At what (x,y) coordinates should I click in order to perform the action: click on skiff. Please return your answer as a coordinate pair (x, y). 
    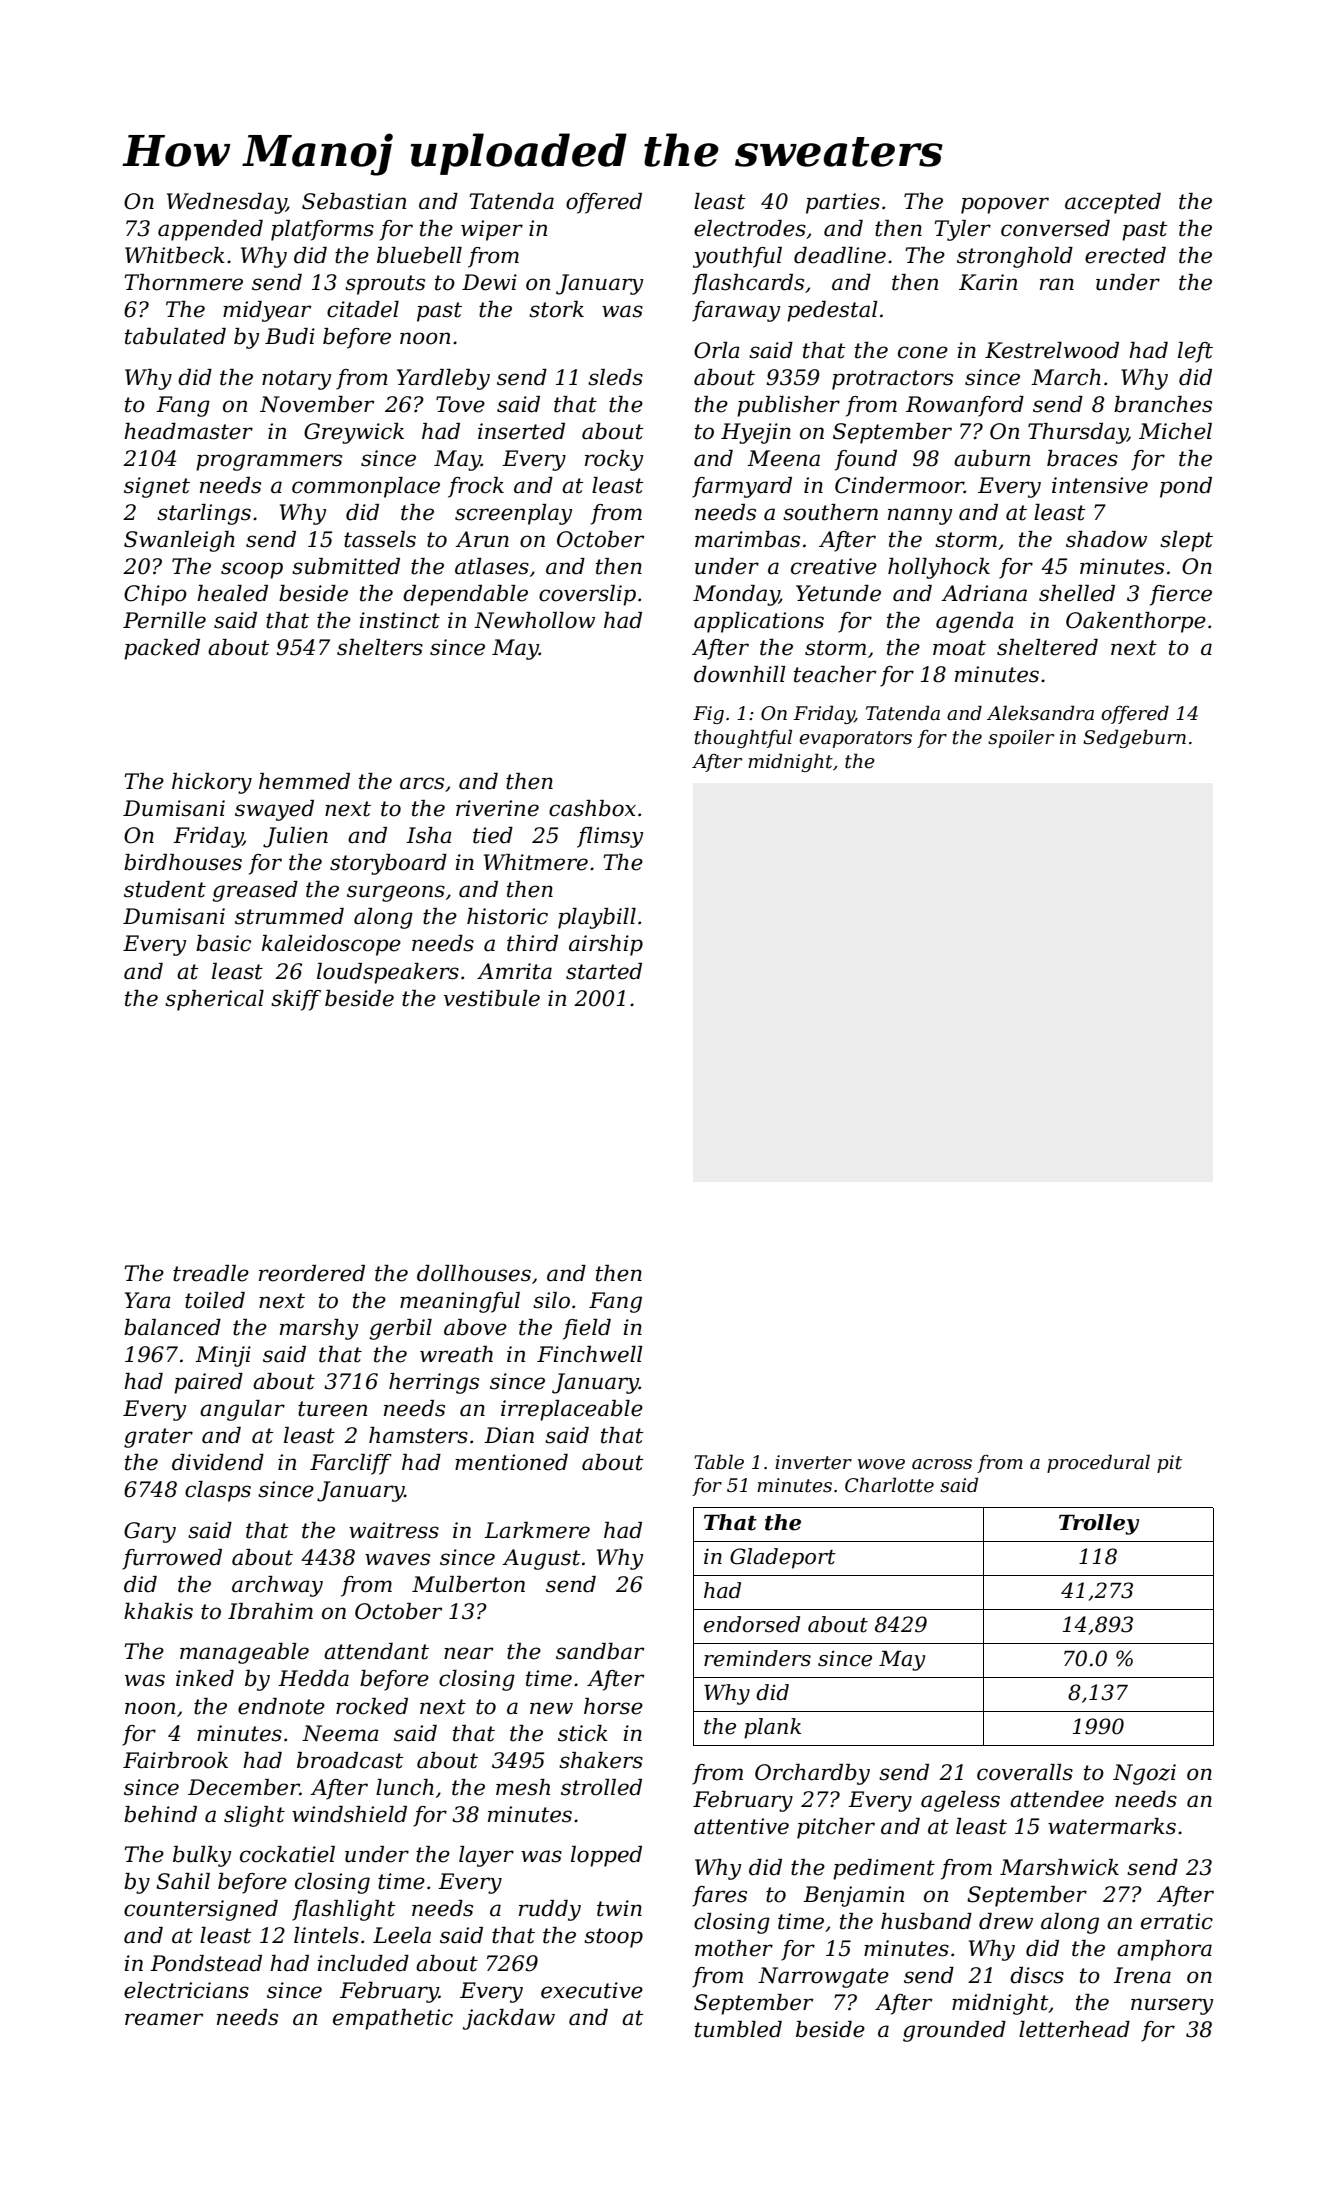
    Looking at the image, I should click on (296, 1000).
